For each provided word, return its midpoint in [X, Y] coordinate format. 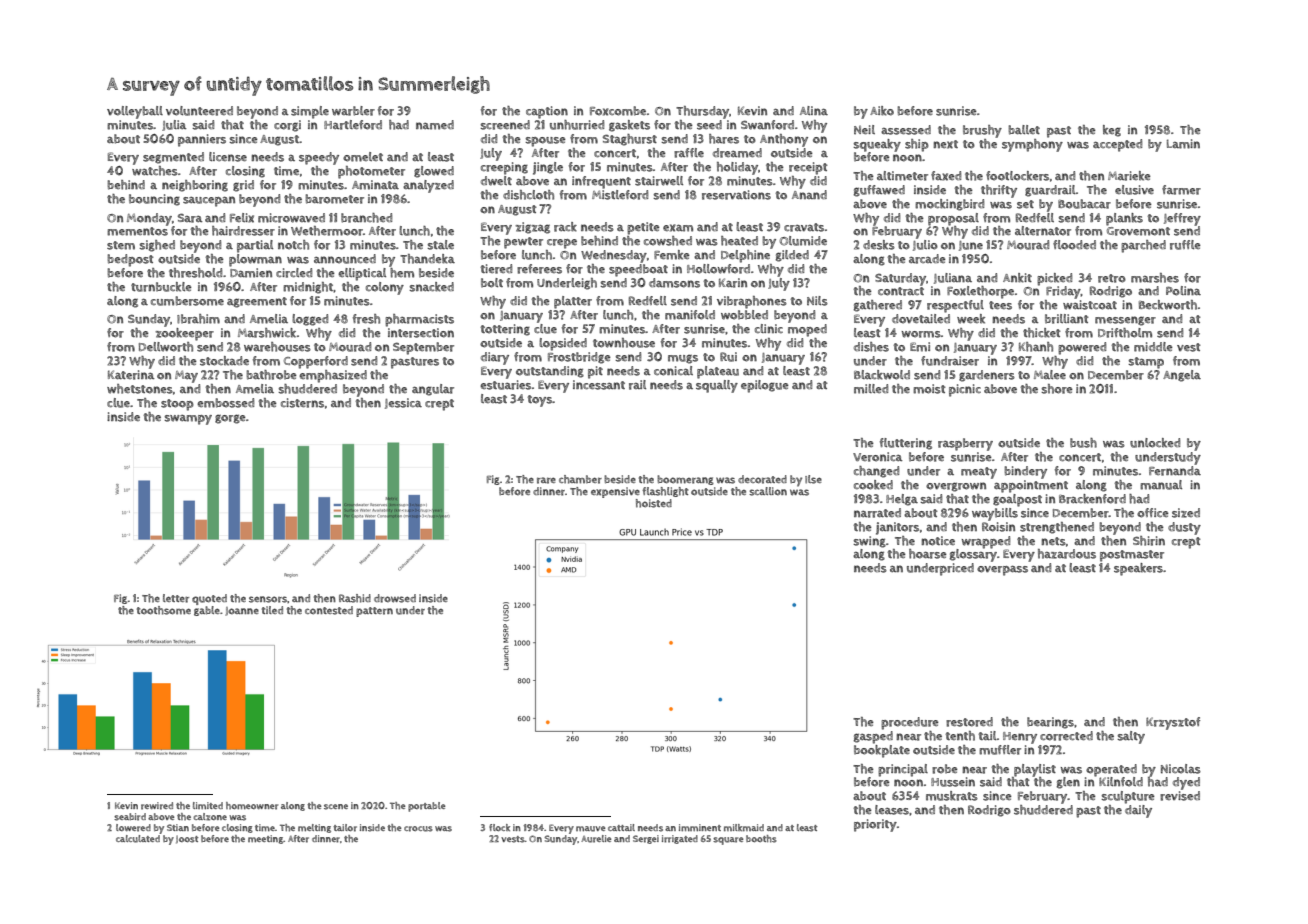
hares [724, 139]
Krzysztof [1173, 723]
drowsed [395, 598]
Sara [190, 218]
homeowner [252, 806]
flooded [1074, 245]
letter [176, 598]
